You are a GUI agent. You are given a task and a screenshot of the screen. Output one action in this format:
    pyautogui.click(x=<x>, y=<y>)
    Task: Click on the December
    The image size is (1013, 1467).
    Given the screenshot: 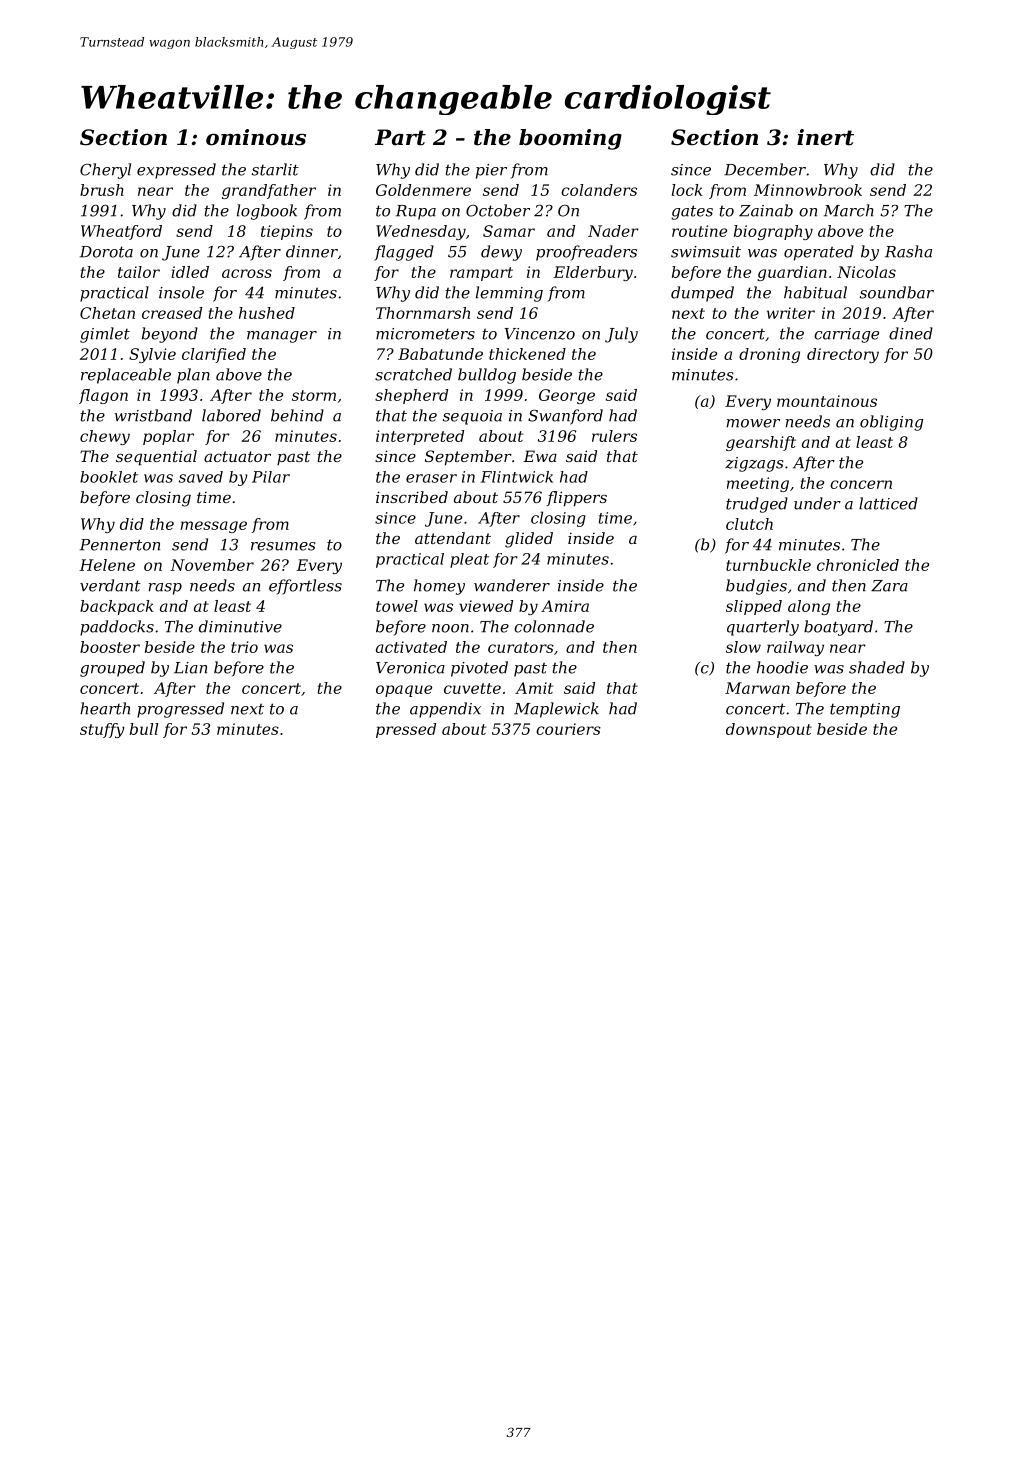 What is the action you would take?
    pyautogui.click(x=765, y=169)
